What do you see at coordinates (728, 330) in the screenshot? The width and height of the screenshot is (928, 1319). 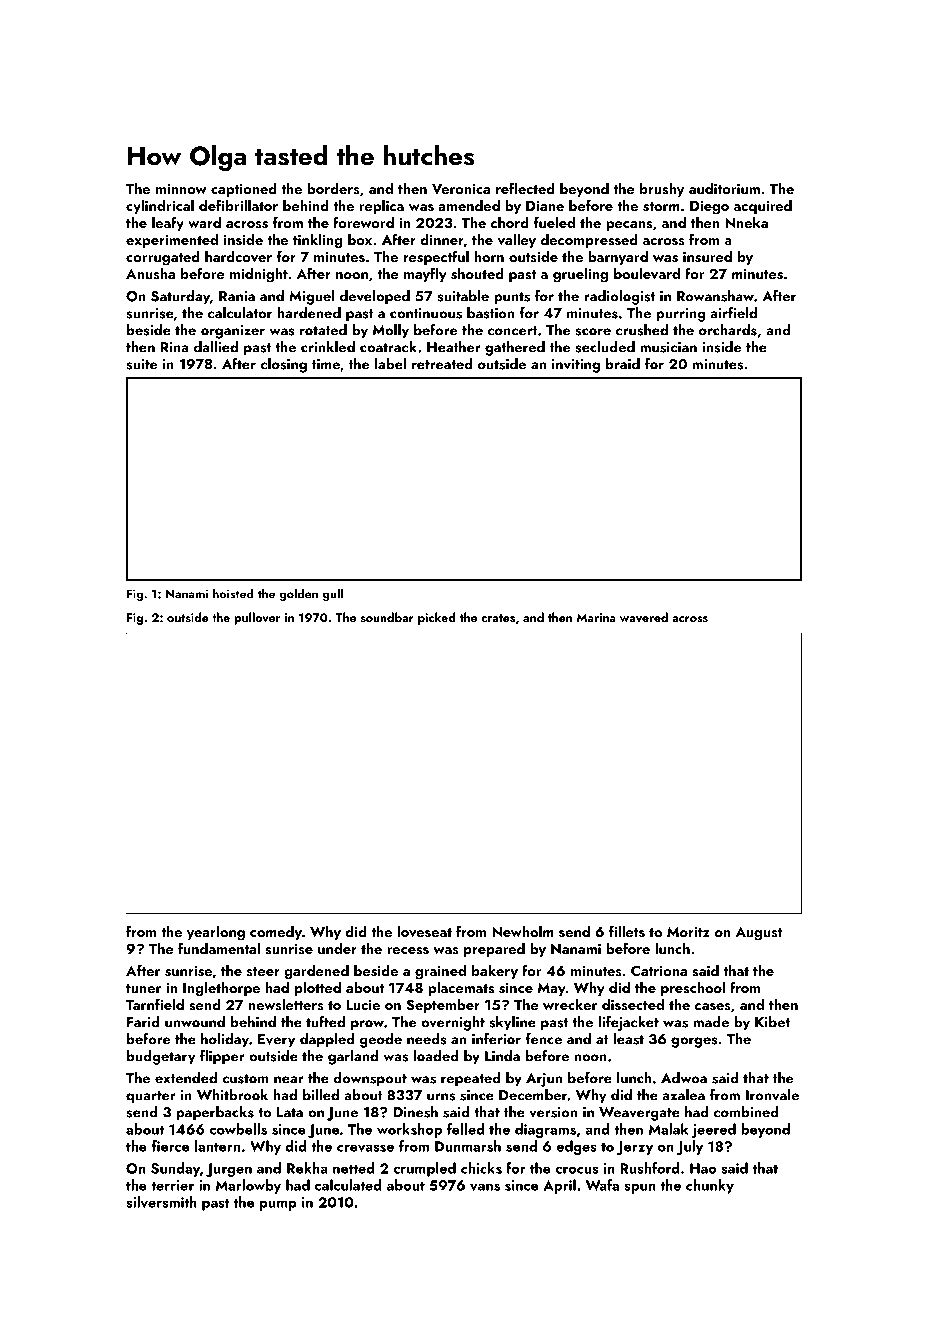 I see `orchards` at bounding box center [728, 330].
